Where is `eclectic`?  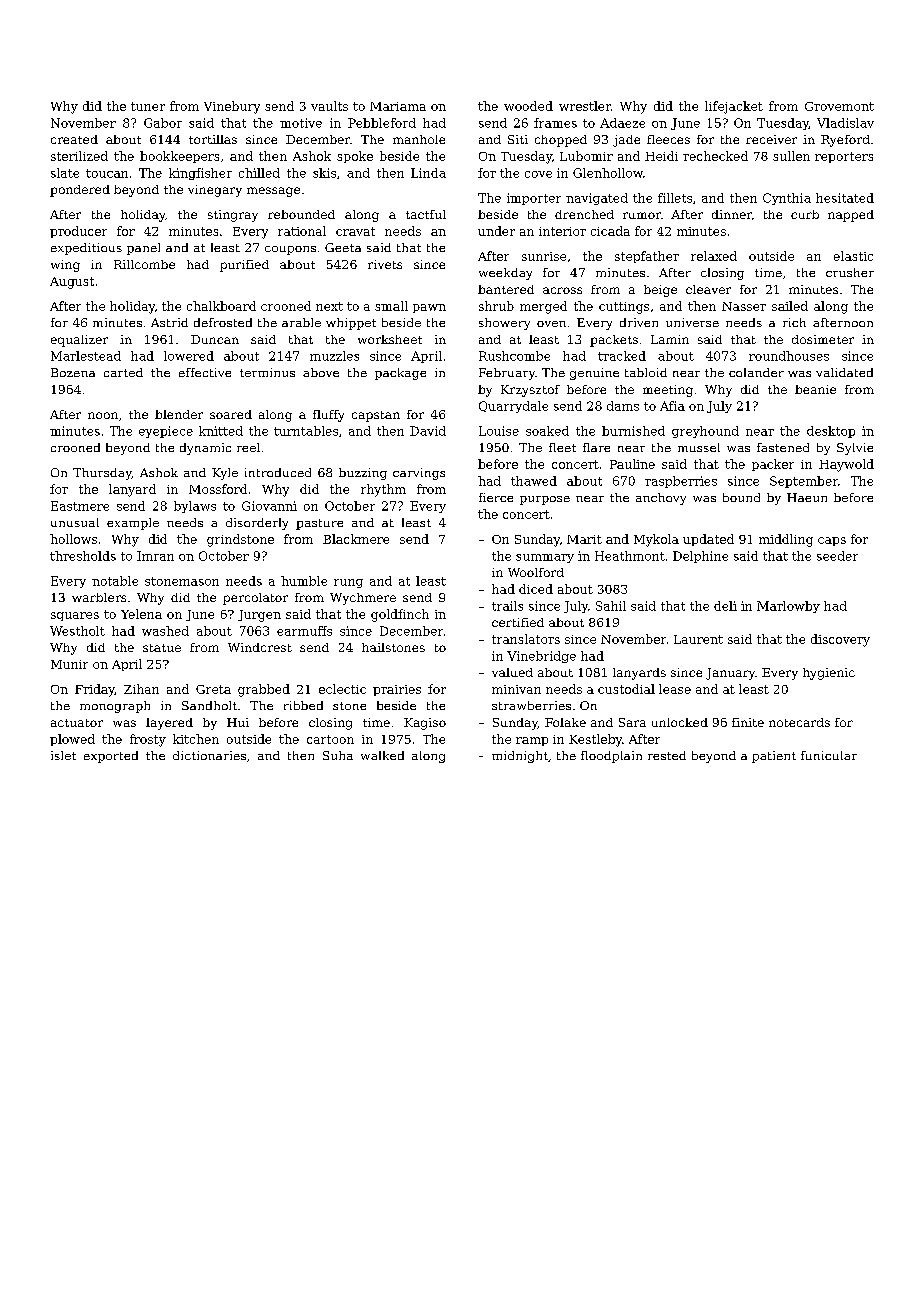
eclectic is located at coordinates (342, 689).
